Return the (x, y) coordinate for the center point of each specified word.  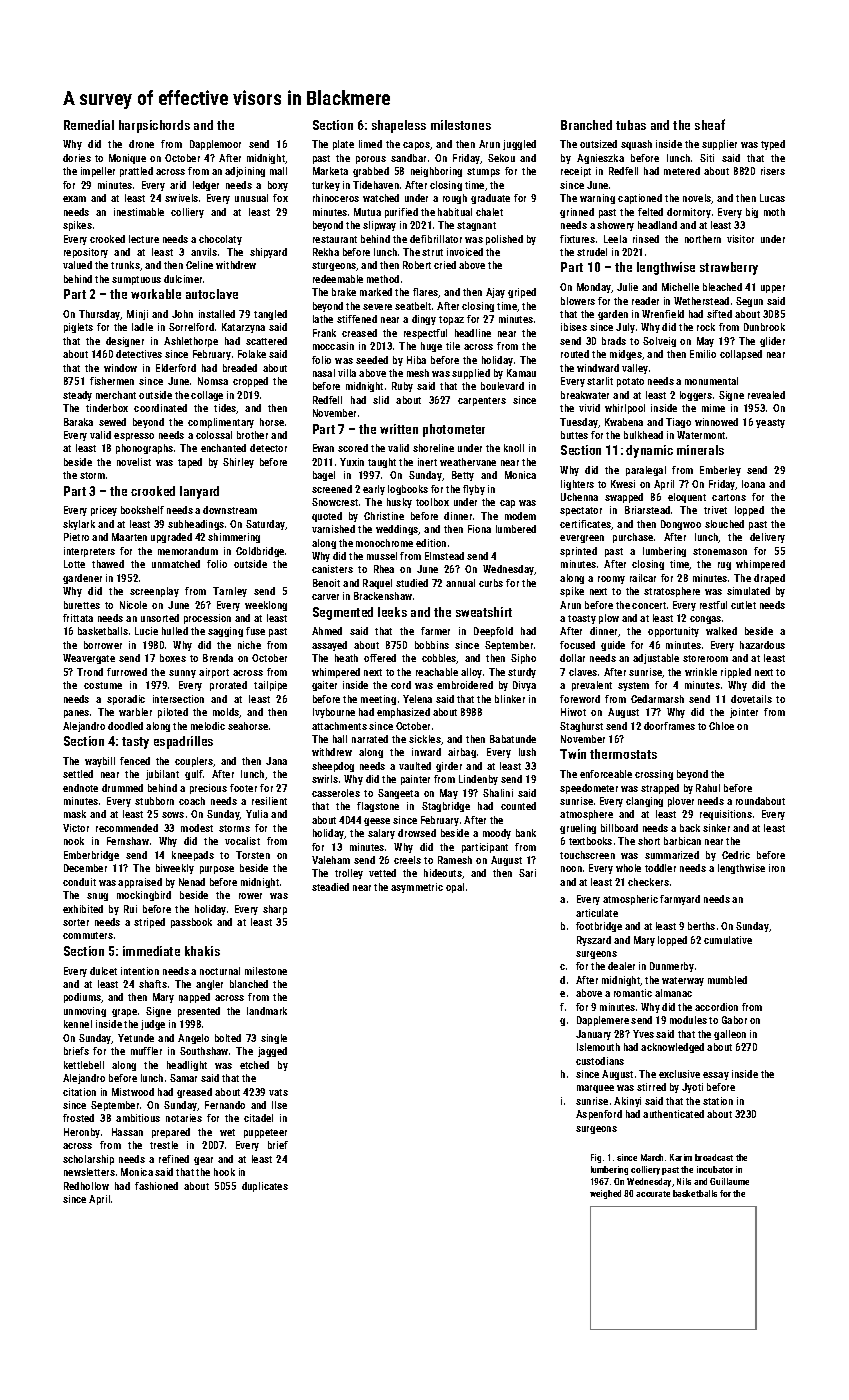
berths (701, 926)
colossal (214, 435)
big (752, 213)
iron (777, 868)
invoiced (465, 252)
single (274, 1039)
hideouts (443, 873)
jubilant (162, 775)
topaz (451, 320)
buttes (574, 435)
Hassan (127, 1132)
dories (77, 158)
